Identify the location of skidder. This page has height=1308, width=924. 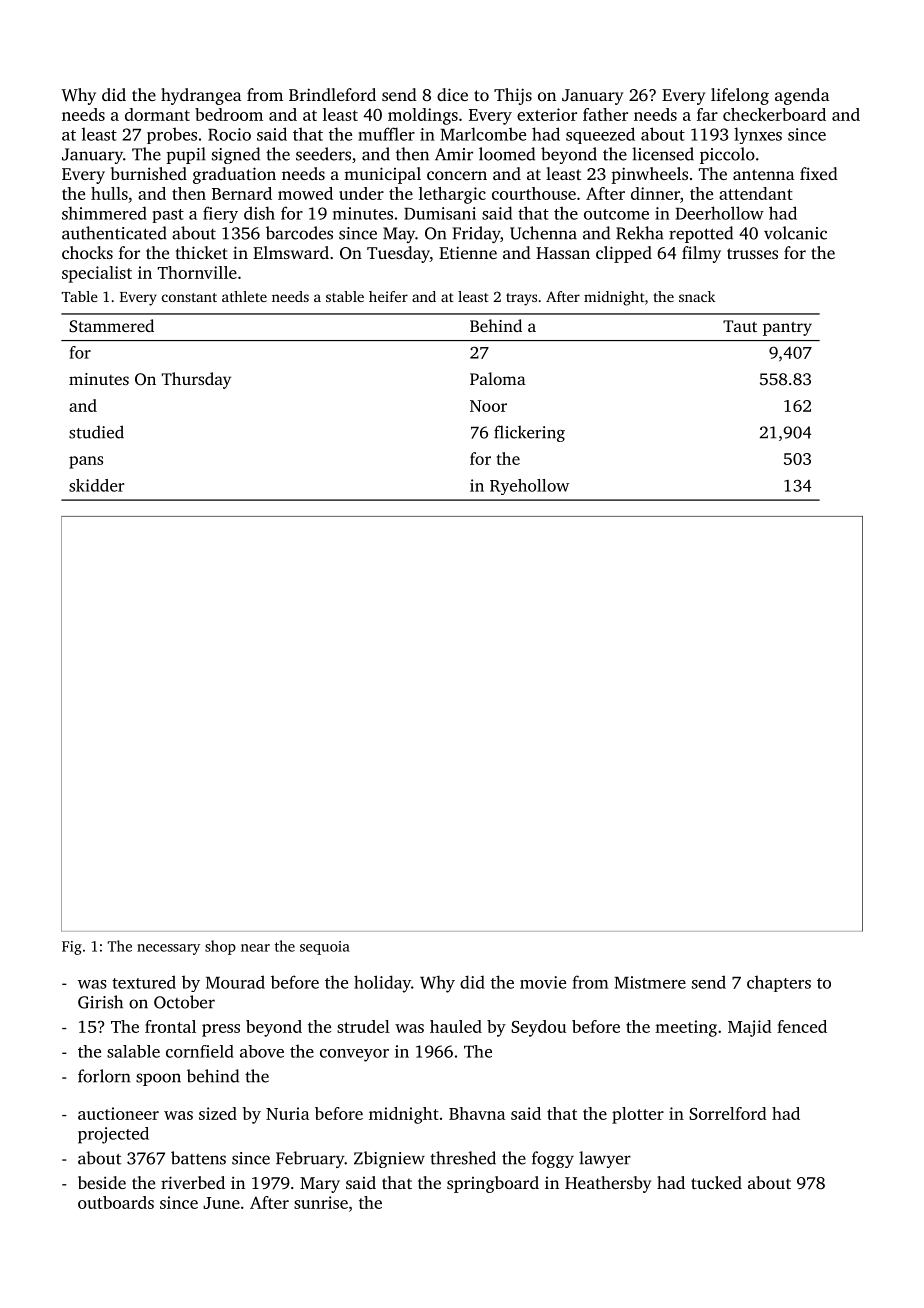
(97, 485).
